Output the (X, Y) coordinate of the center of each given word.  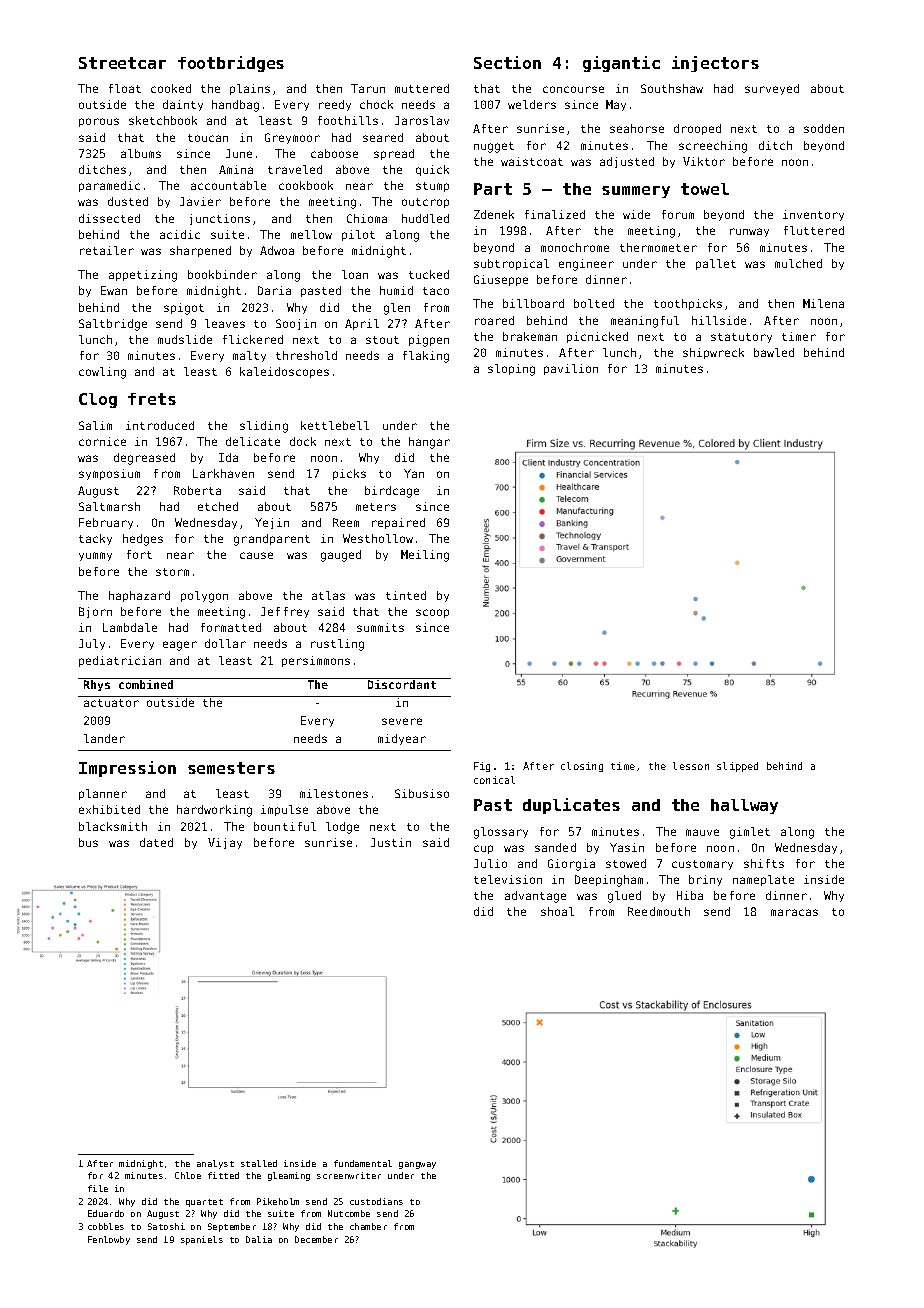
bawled (774, 352)
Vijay (225, 843)
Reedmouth (659, 911)
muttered (422, 88)
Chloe (188, 1175)
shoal (557, 911)
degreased (144, 459)
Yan (414, 473)
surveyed (772, 89)
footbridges (231, 64)
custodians (376, 1201)
